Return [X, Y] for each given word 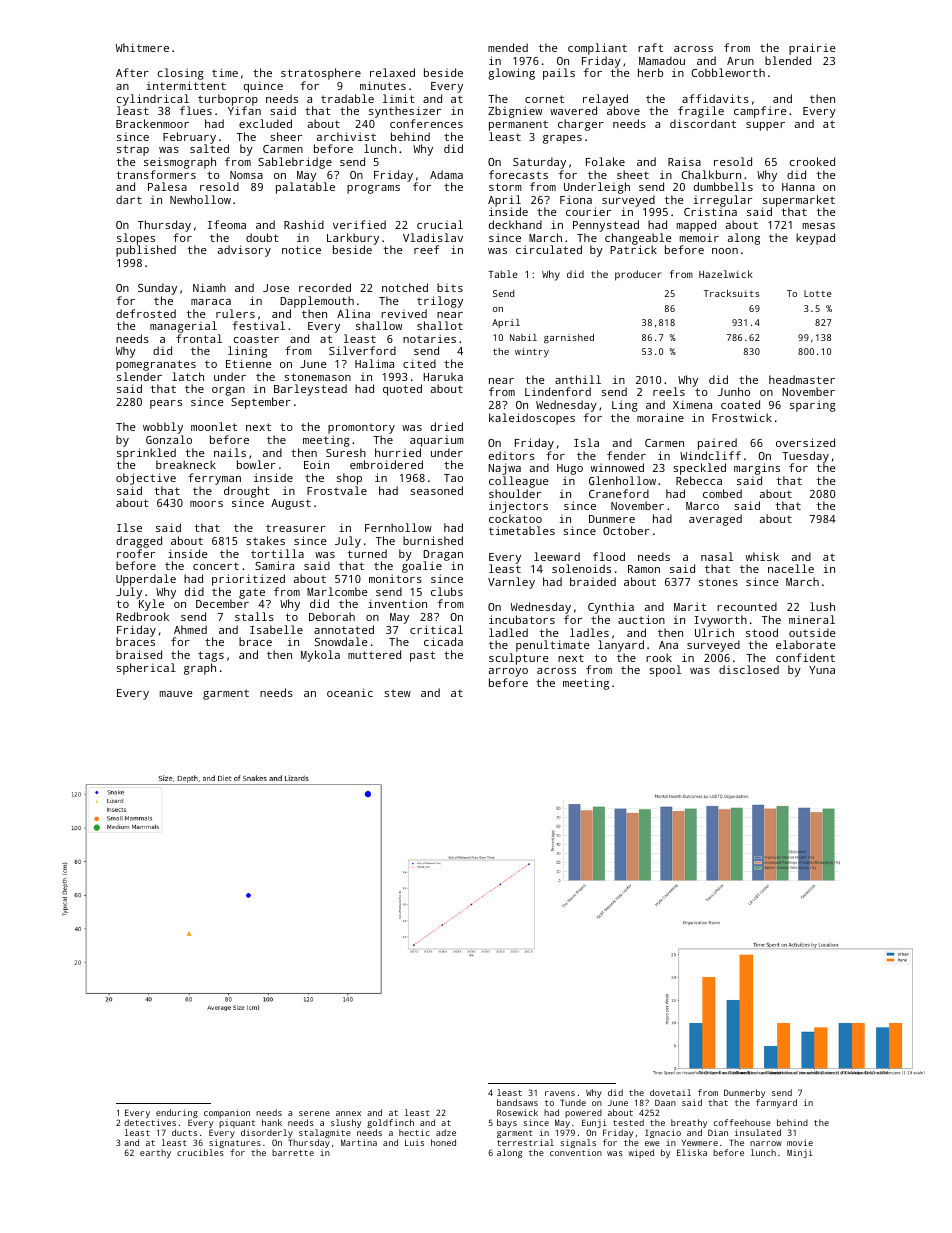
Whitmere [142, 47]
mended [508, 47]
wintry [532, 352]
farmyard [776, 1104]
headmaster [802, 379]
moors [206, 504]
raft [650, 47]
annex [348, 1113]
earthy [155, 1153]
